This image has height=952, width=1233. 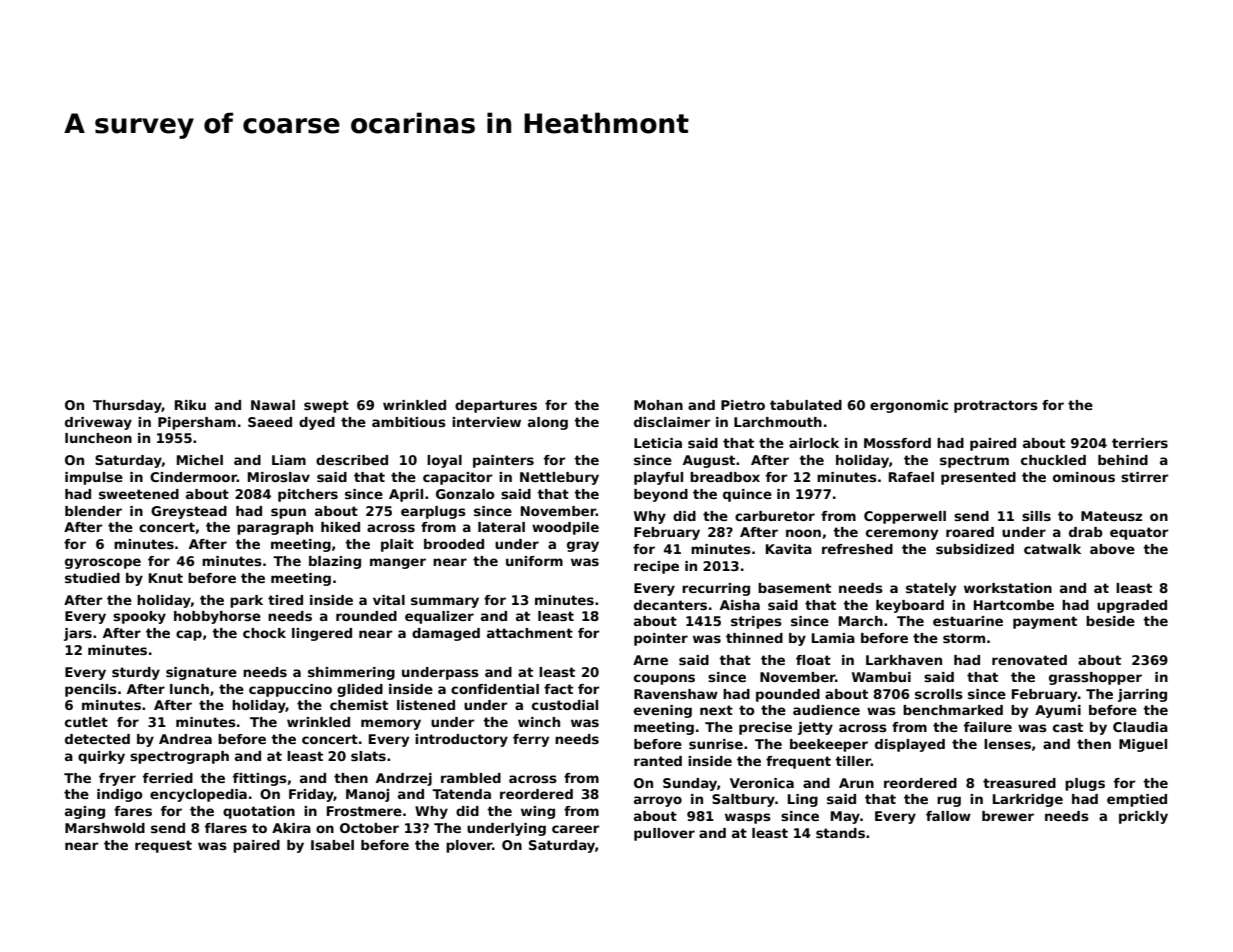 What do you see at coordinates (1095, 678) in the image?
I see `grasshopper` at bounding box center [1095, 678].
